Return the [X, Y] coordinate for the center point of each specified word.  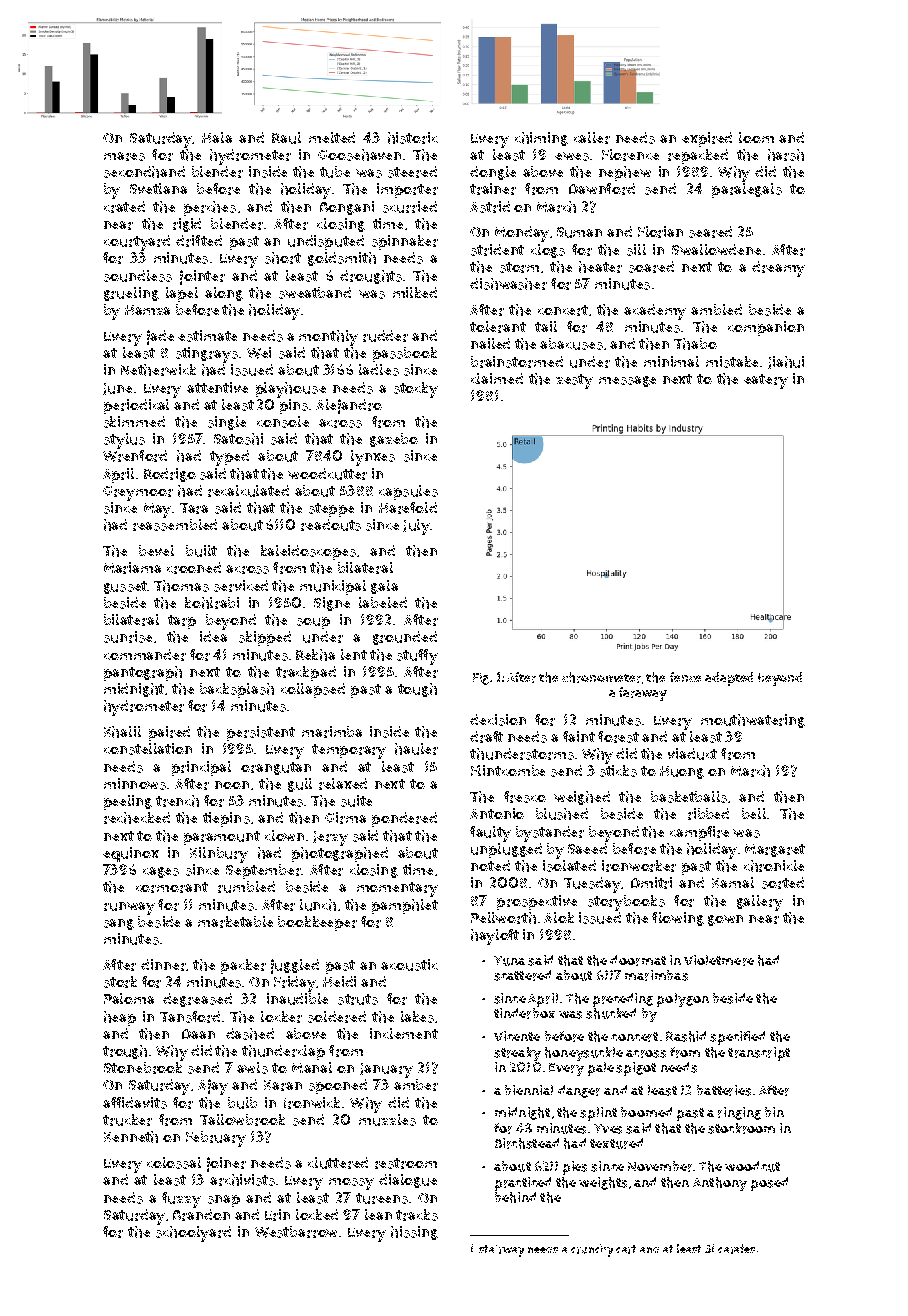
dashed [250, 1034]
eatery [766, 381]
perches [210, 208]
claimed [497, 378]
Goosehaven [359, 155]
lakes [417, 1017]
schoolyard [193, 1234]
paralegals [747, 190]
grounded [405, 638]
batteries [724, 1090]
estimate [207, 336]
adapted [729, 679]
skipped [265, 638]
